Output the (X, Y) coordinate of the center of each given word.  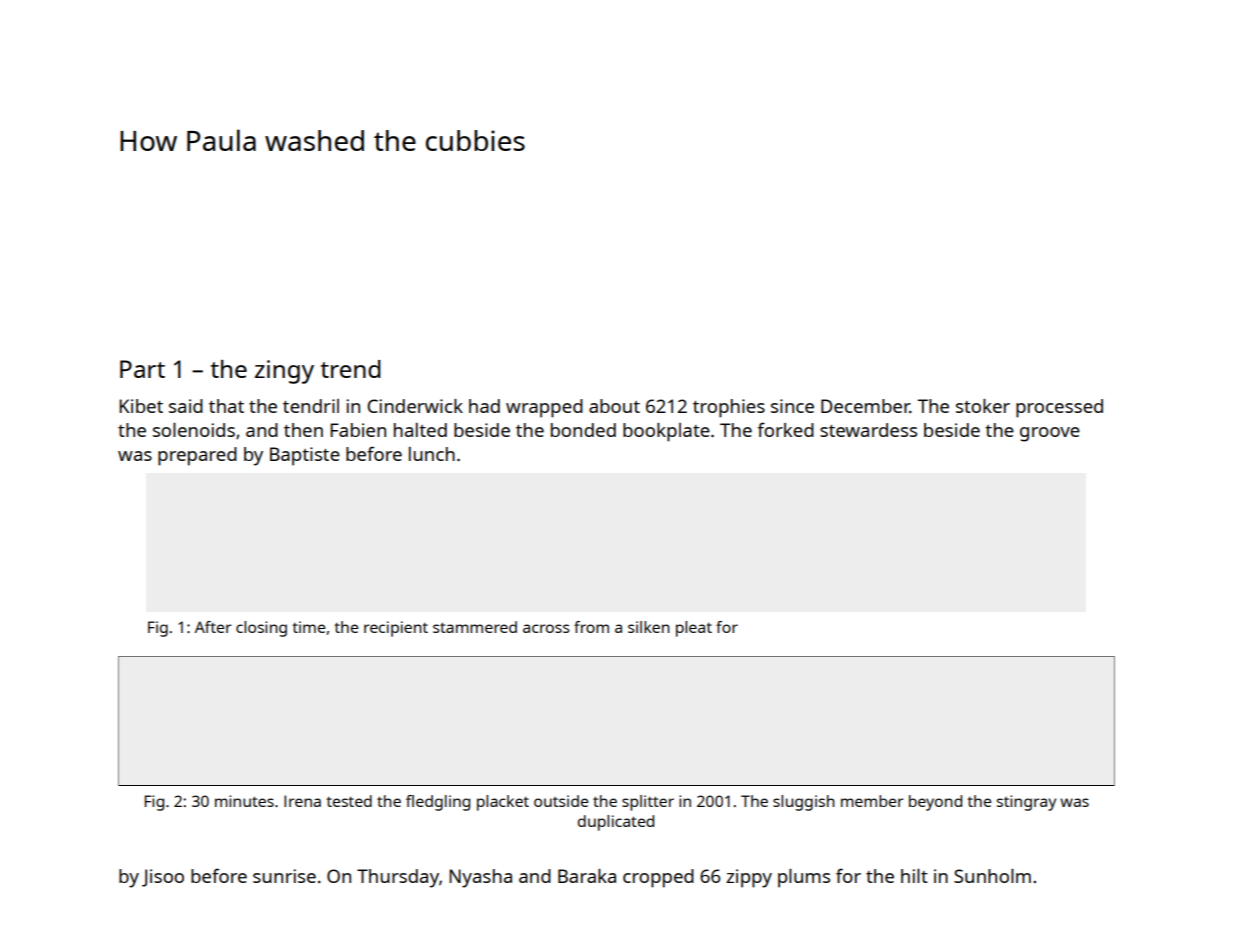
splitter (648, 803)
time (308, 627)
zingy (284, 372)
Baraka (587, 876)
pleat (694, 629)
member (872, 801)
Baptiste (305, 456)
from (591, 627)
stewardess (868, 430)
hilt (914, 876)
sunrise (284, 876)
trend (351, 369)
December (865, 406)
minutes (244, 801)
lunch (432, 454)
